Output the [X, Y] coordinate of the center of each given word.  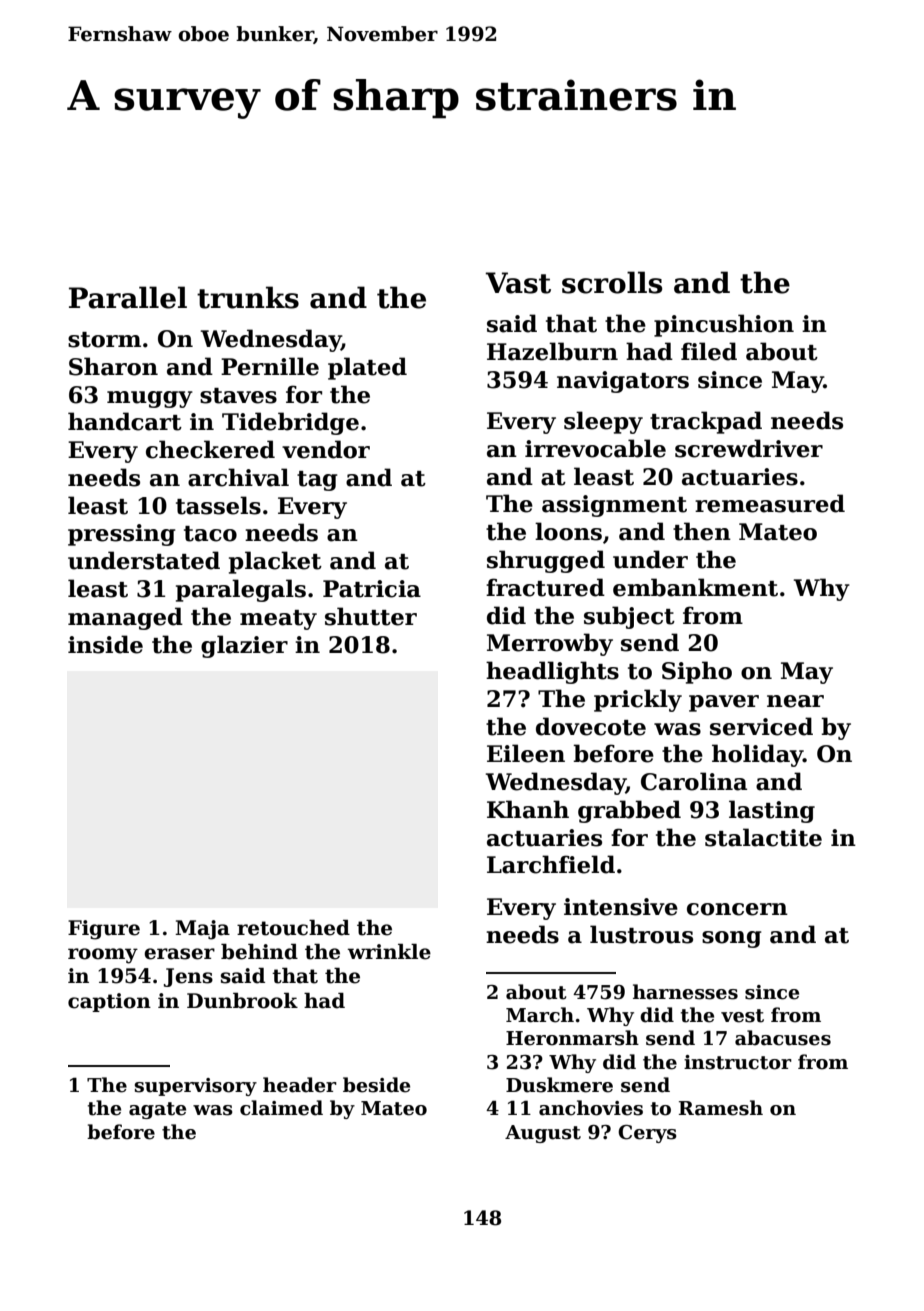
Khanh [528, 809]
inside [105, 644]
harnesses [685, 992]
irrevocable [595, 448]
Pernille [270, 366]
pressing [122, 535]
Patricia [372, 589]
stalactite [763, 837]
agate [157, 1110]
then [702, 531]
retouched [293, 928]
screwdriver [749, 448]
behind [259, 952]
